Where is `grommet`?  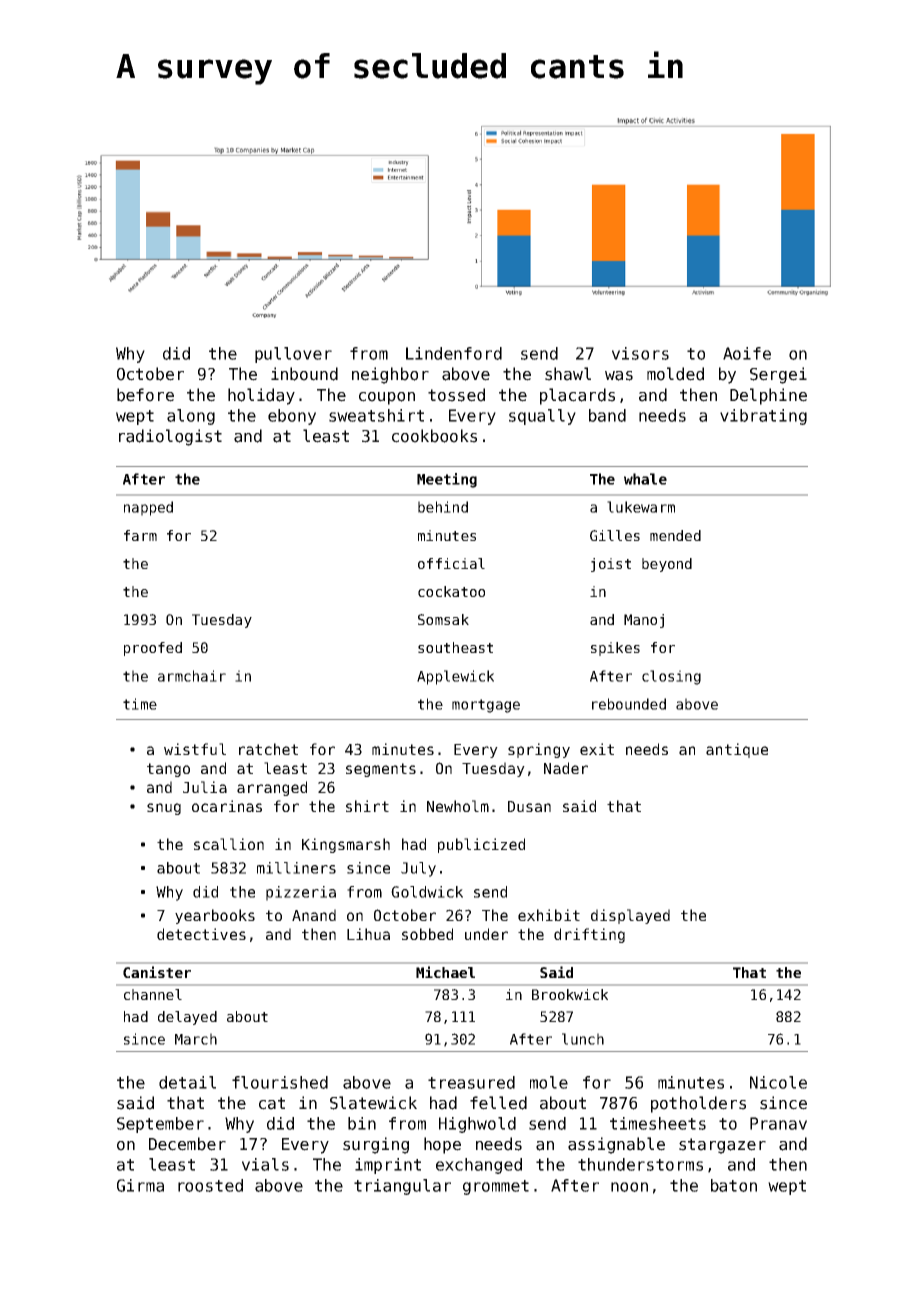 grommet is located at coordinates (496, 1187).
